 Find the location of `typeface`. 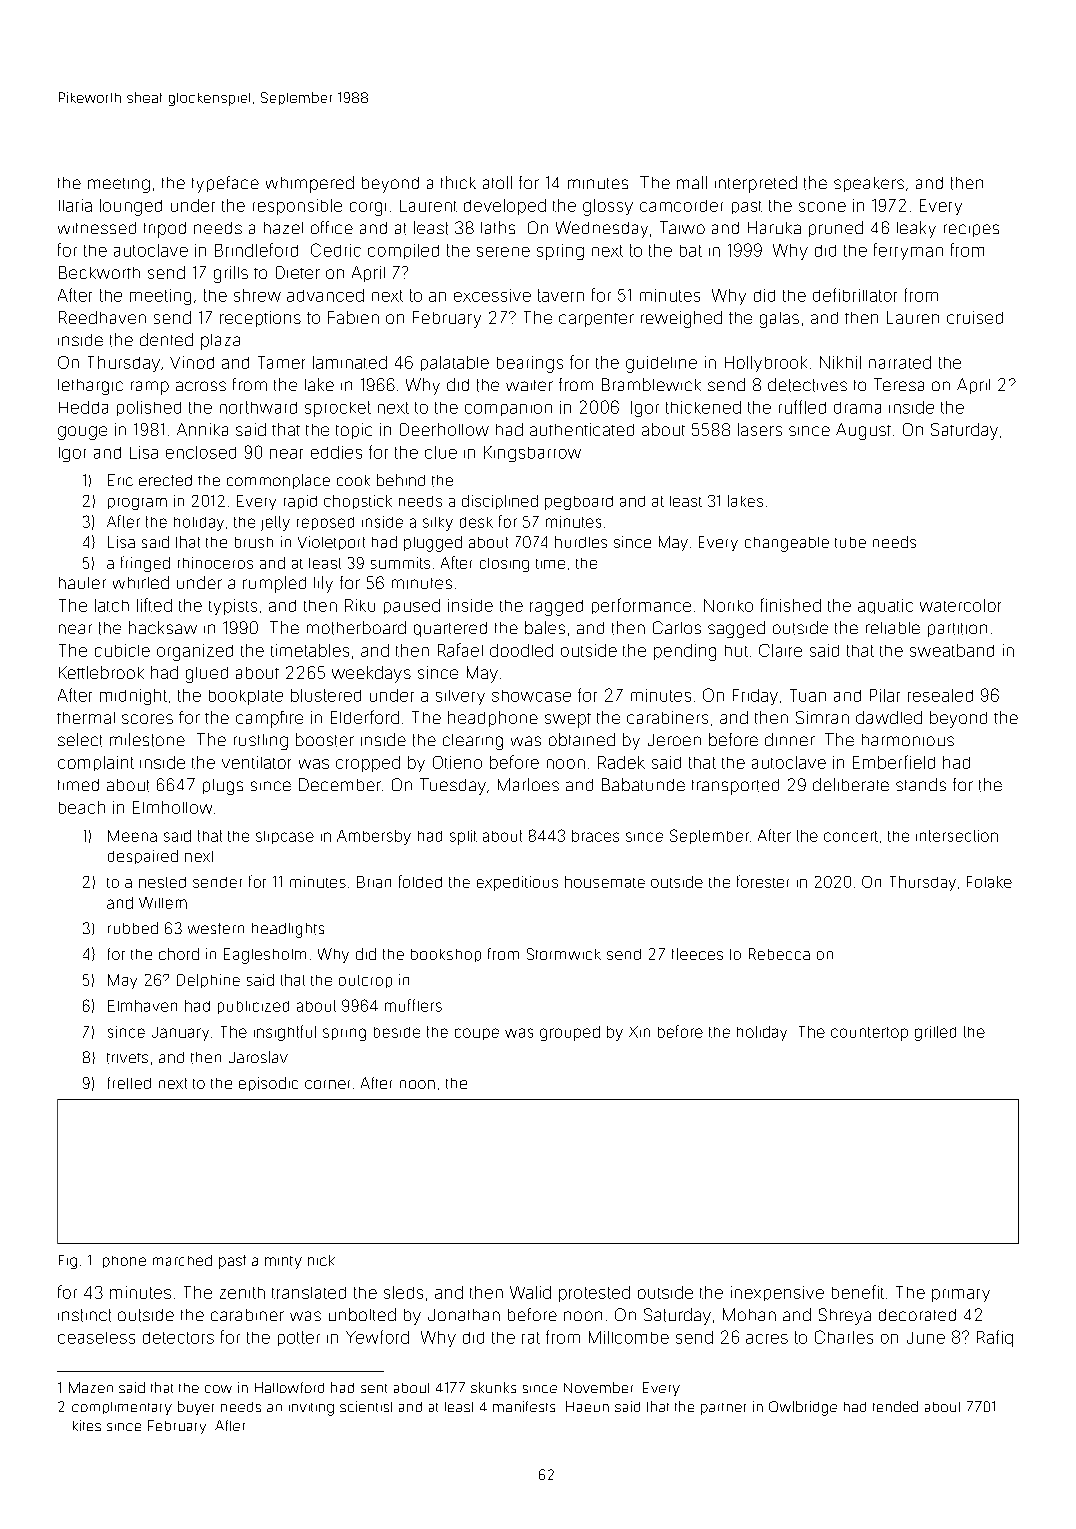

typeface is located at coordinates (225, 184).
